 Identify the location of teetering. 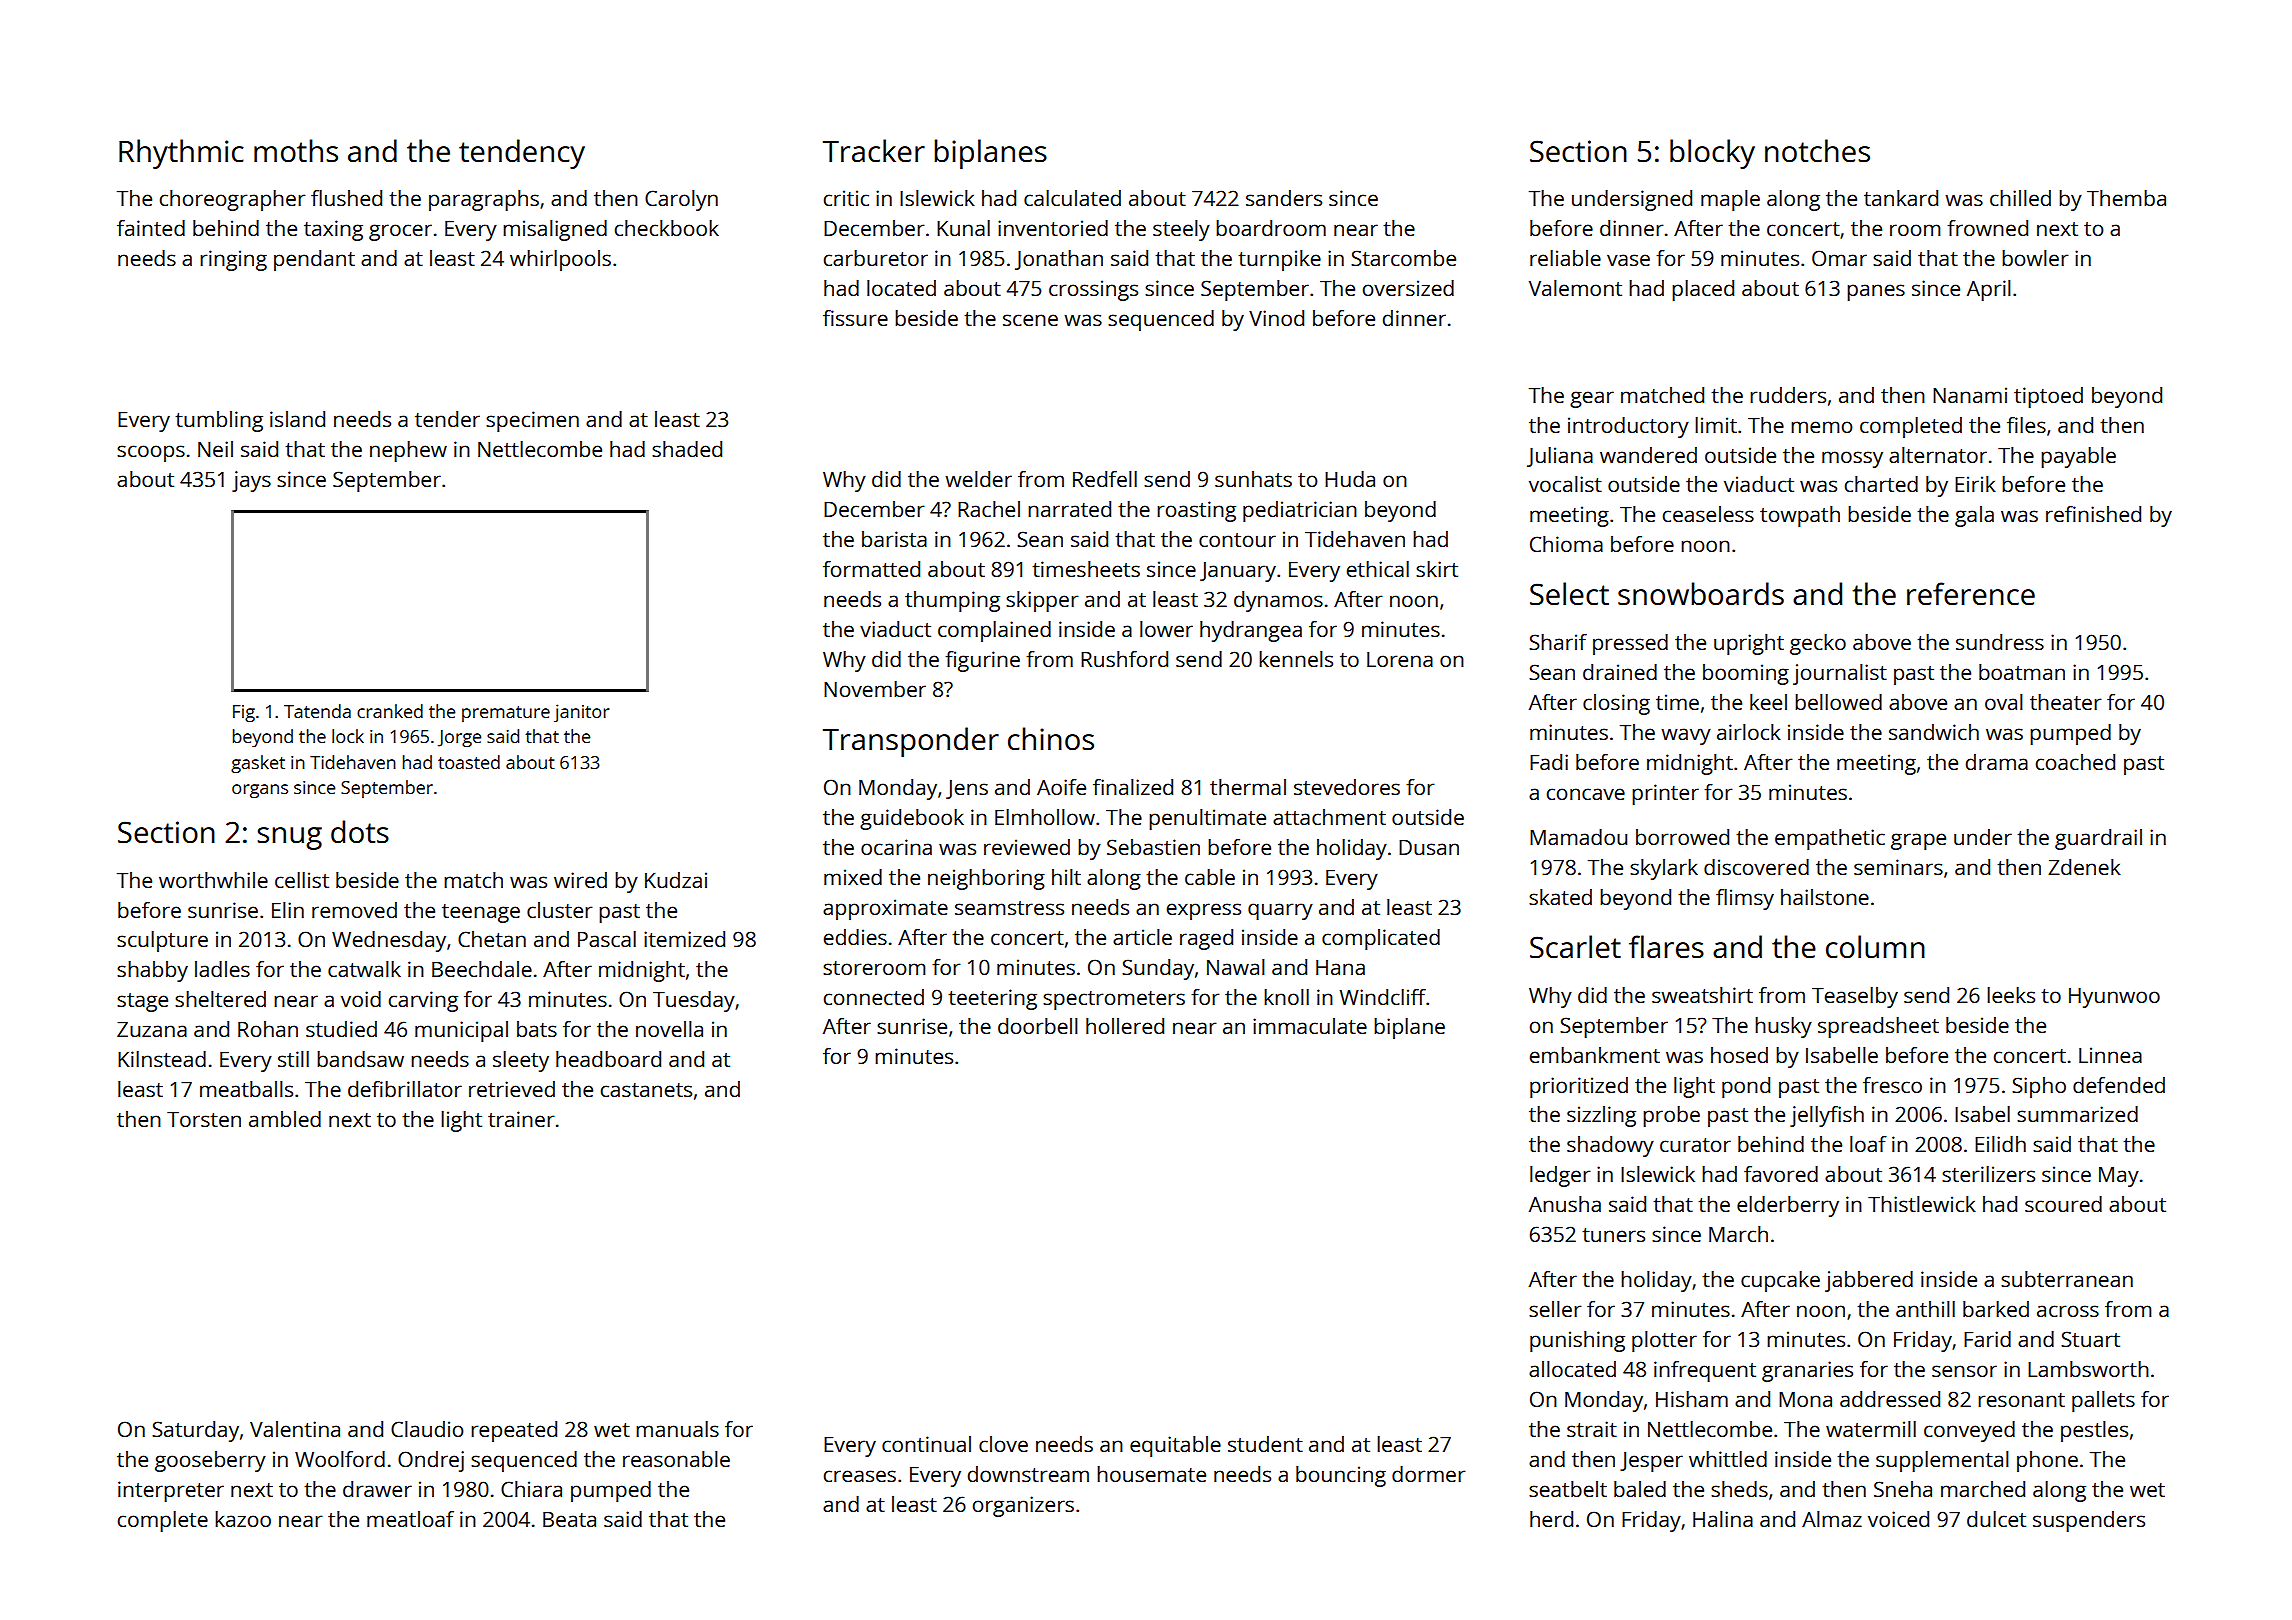
(992, 999).
